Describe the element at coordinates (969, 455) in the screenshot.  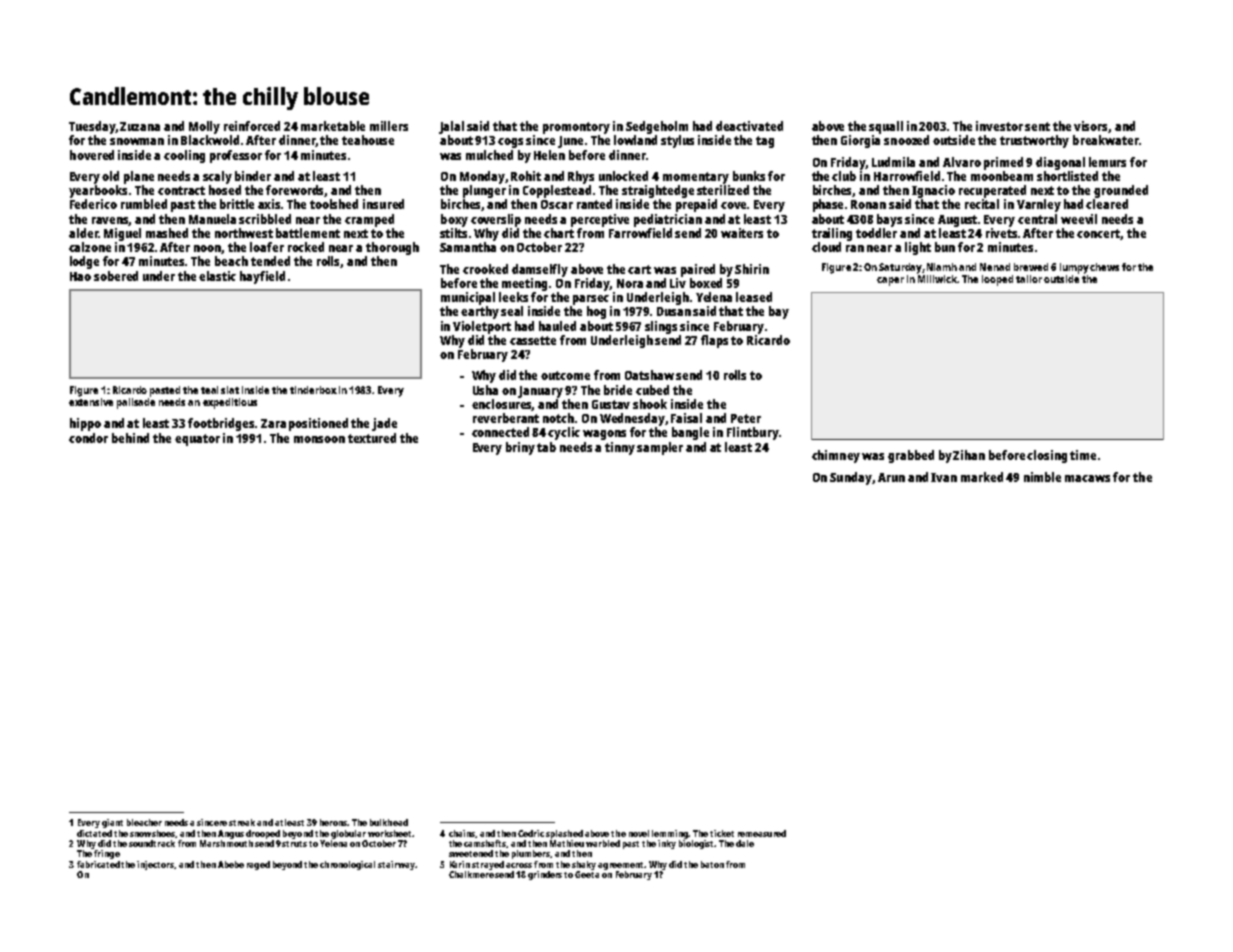
I see `Zihan` at that location.
